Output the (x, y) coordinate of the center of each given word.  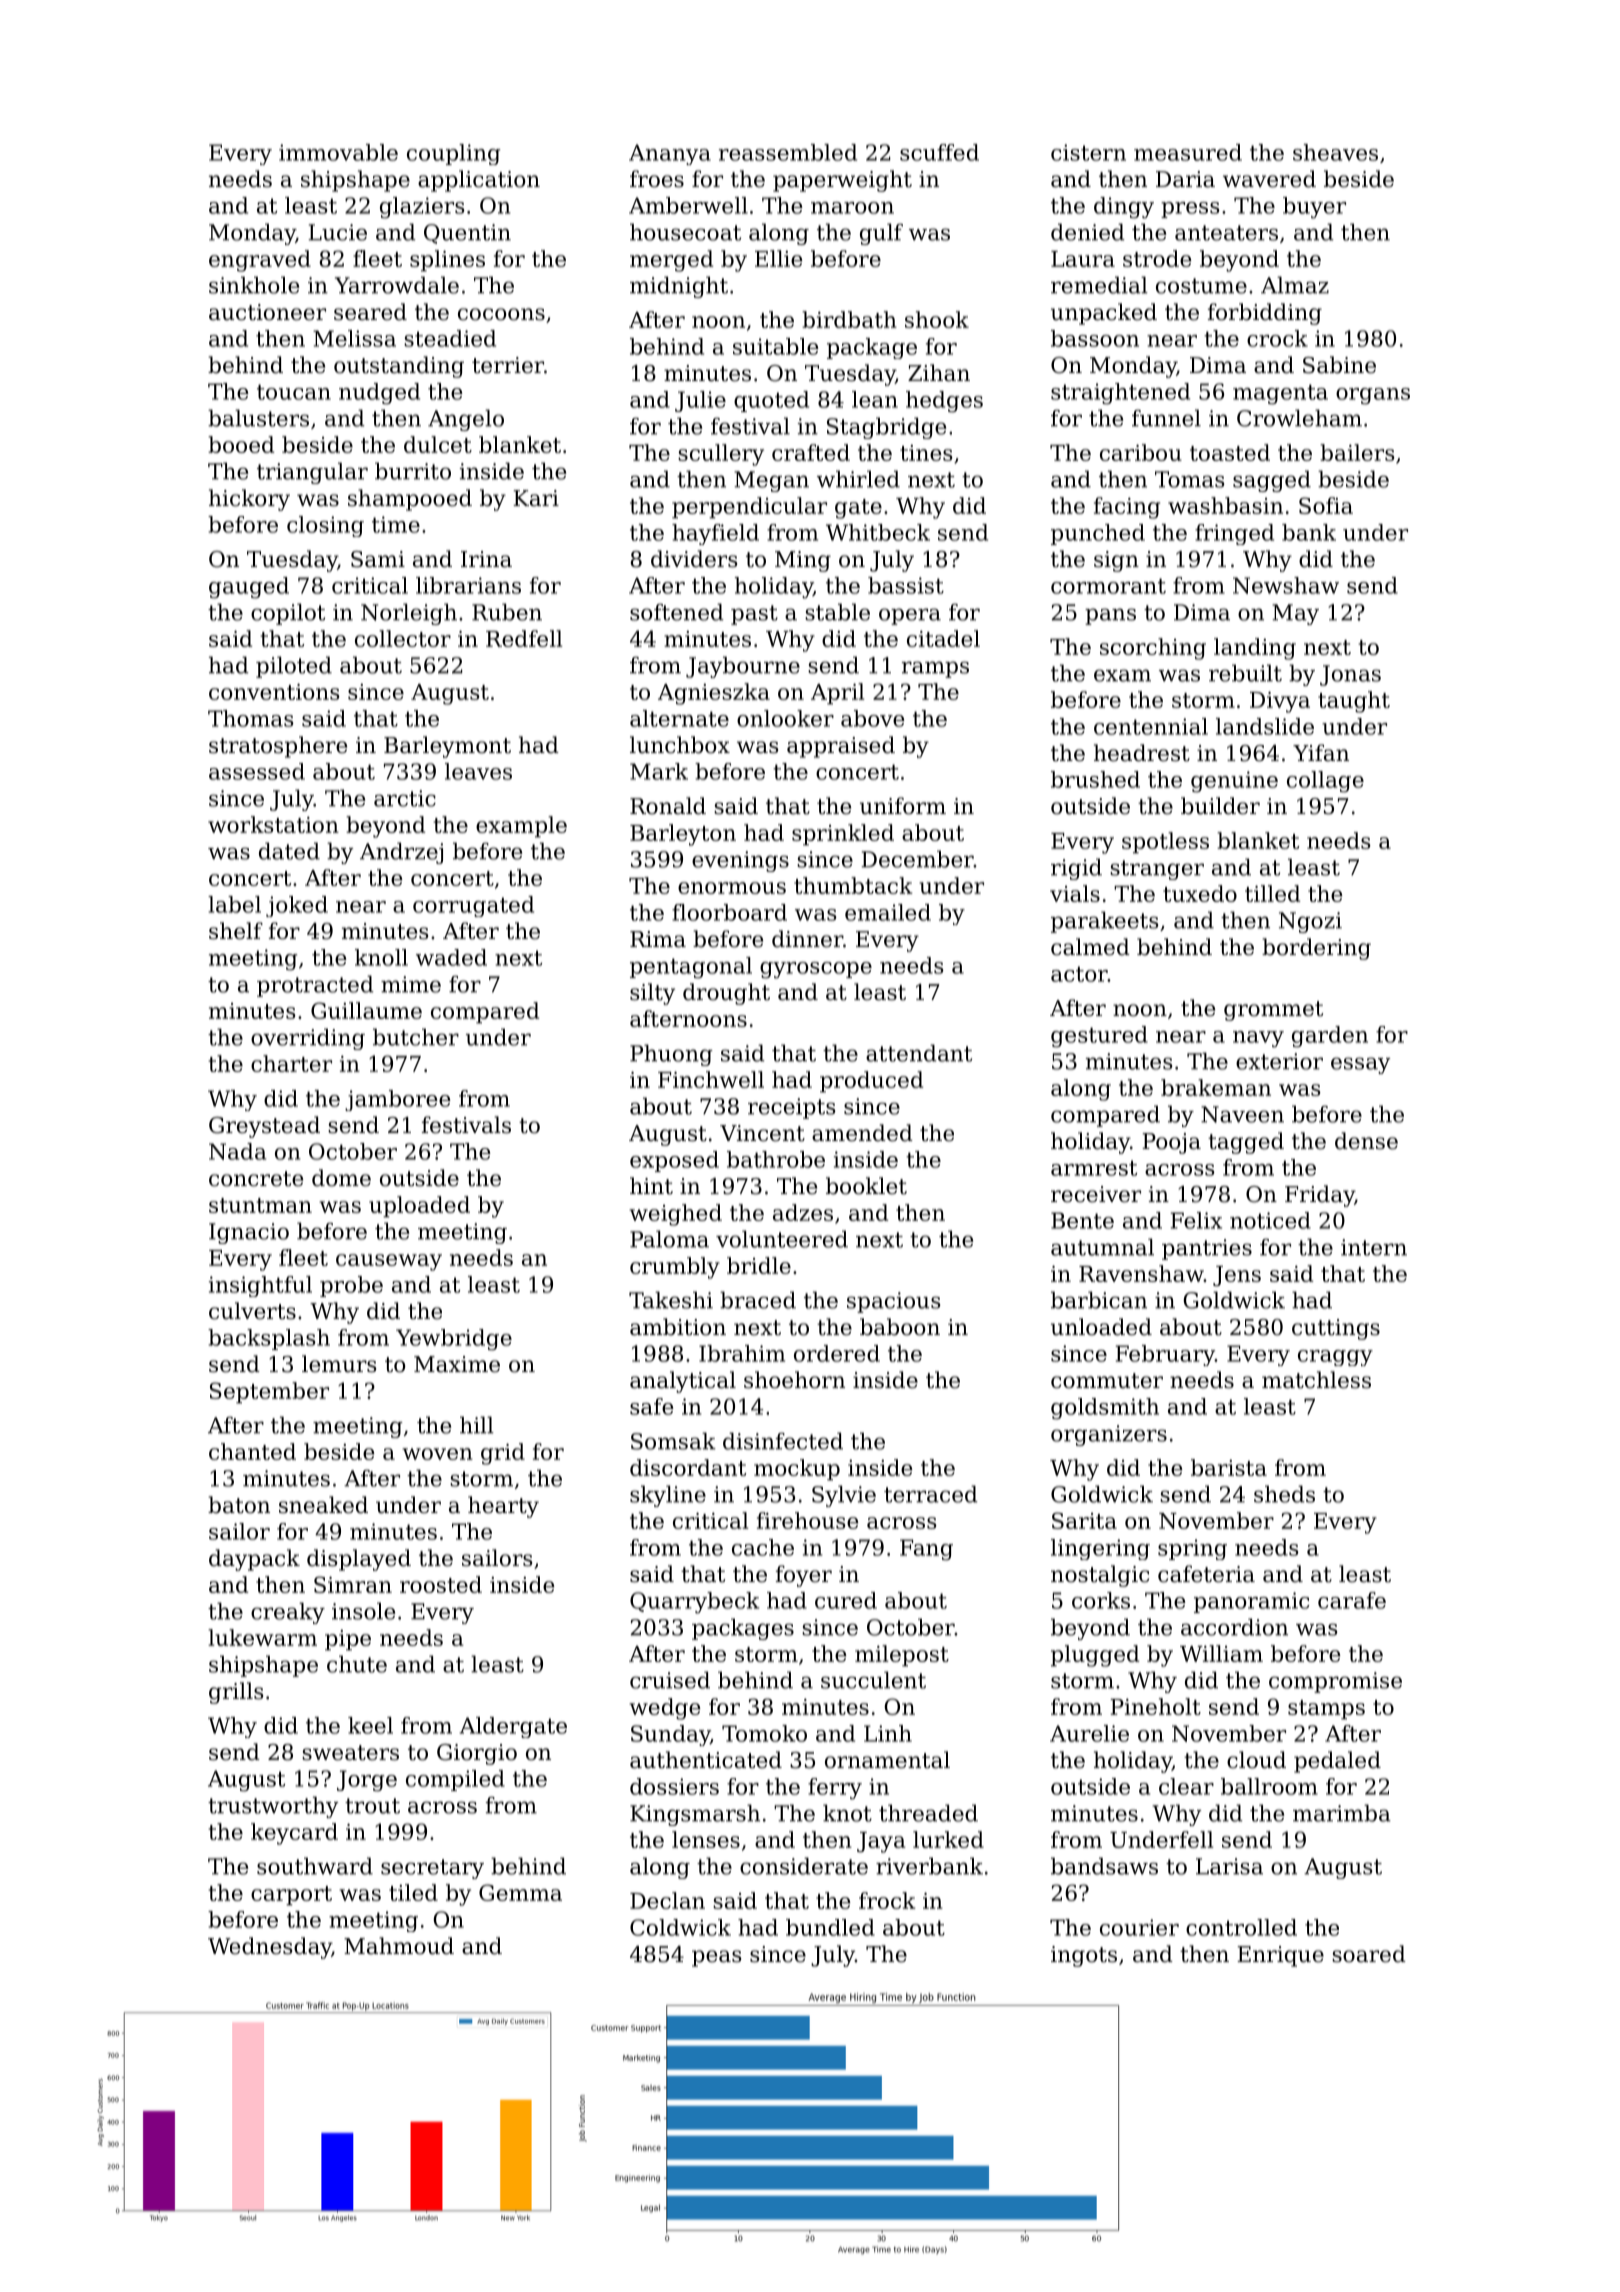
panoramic (1251, 1602)
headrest (1142, 753)
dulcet (438, 444)
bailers (1357, 452)
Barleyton (683, 835)
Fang (926, 1550)
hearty (503, 1507)
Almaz (1295, 285)
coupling (453, 154)
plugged (1095, 1656)
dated (289, 851)
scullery (721, 455)
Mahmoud (399, 1946)
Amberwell (688, 205)
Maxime (457, 1364)
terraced (931, 1494)
